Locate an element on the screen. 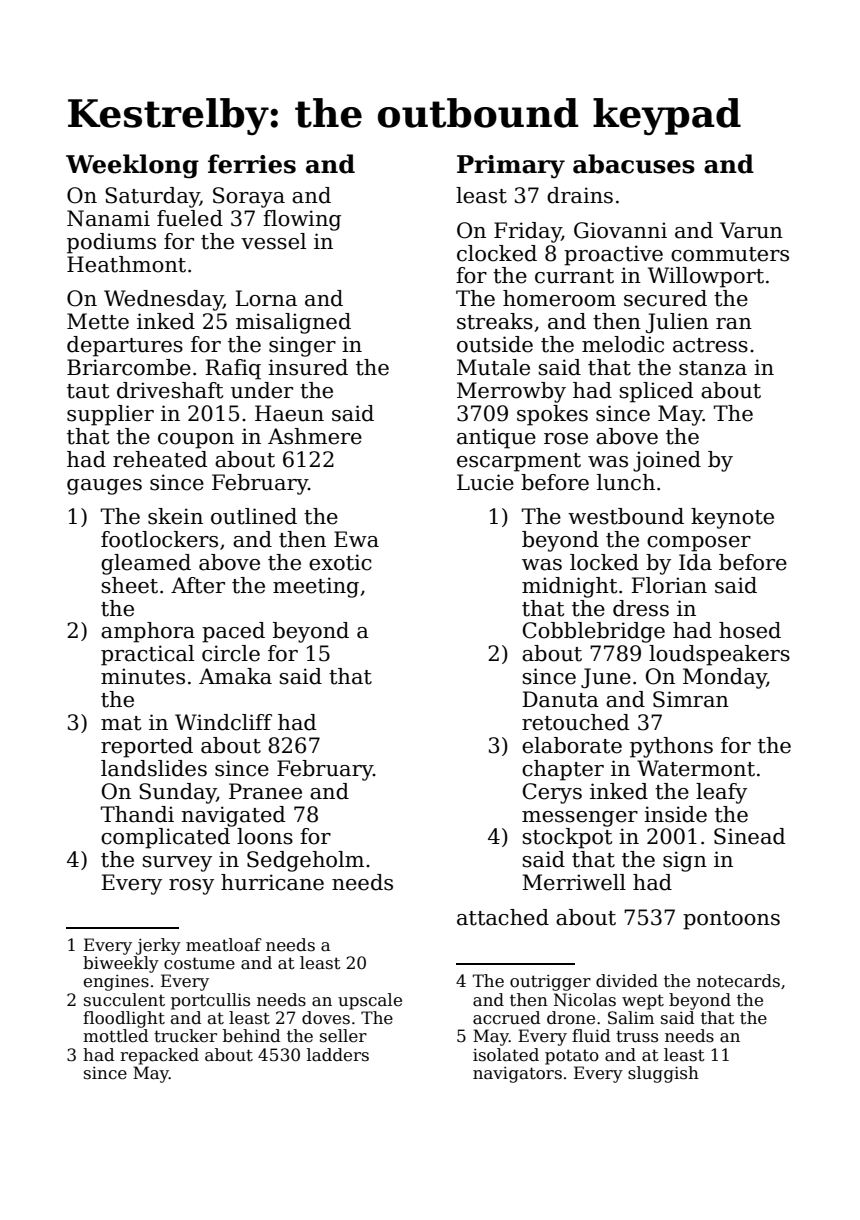  Haeun is located at coordinates (289, 413).
